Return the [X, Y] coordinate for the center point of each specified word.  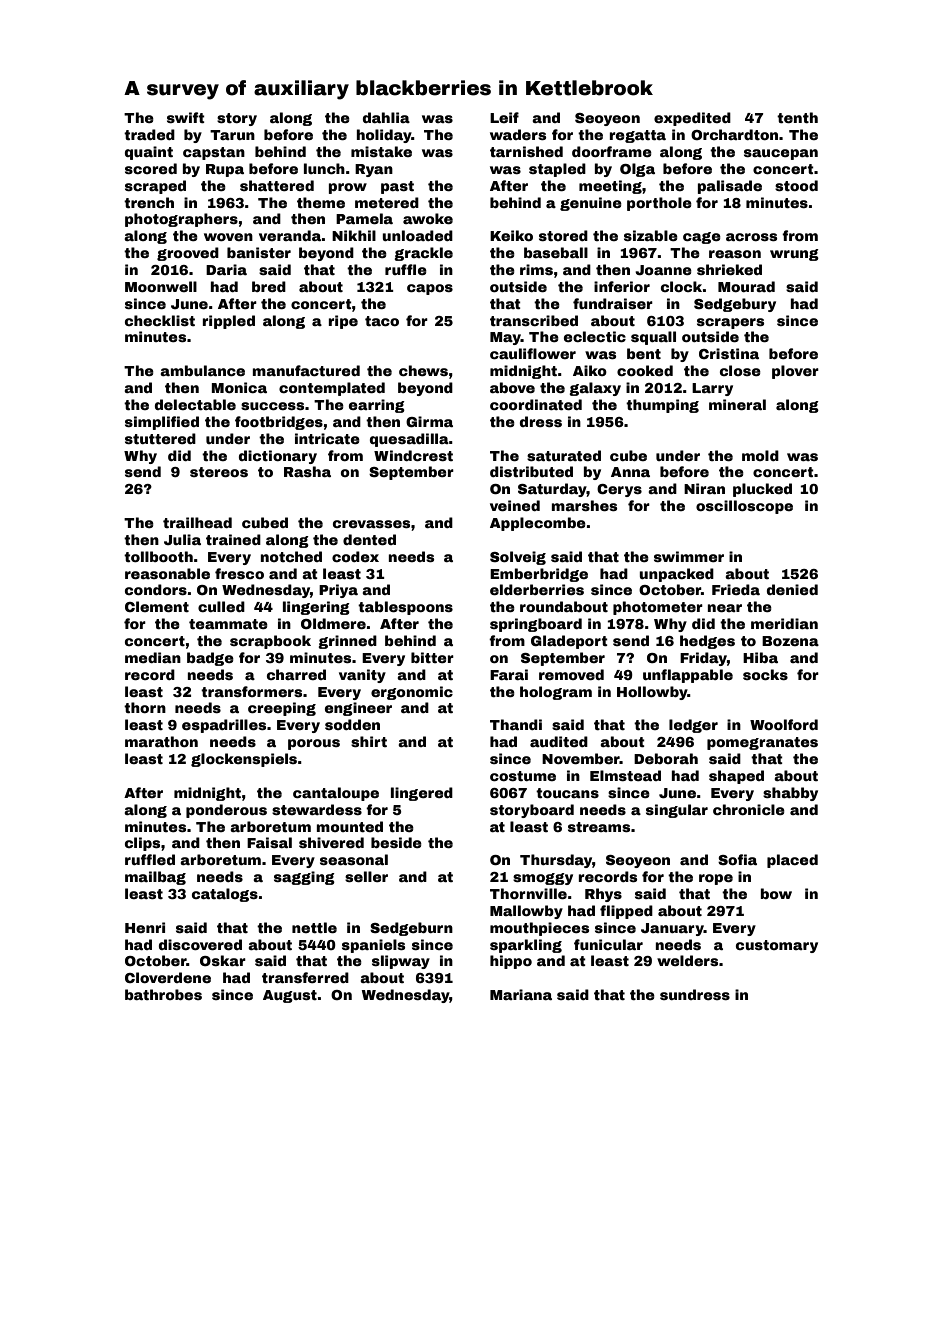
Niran [704, 488]
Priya [338, 591]
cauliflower [533, 353]
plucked [762, 490]
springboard [536, 625]
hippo [511, 962]
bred [269, 286]
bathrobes [163, 994]
